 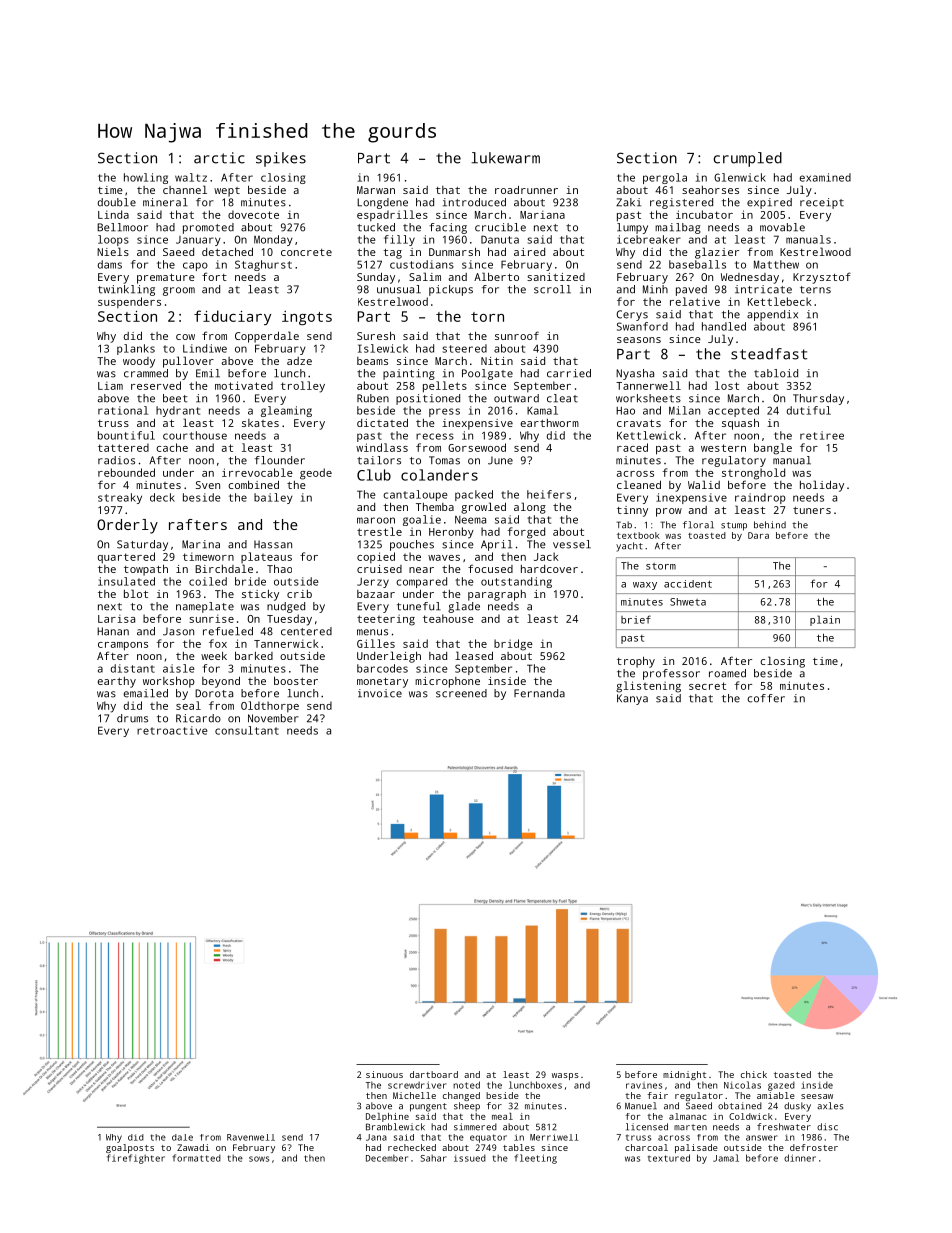 What do you see at coordinates (763, 289) in the page?
I see `intricate` at bounding box center [763, 289].
